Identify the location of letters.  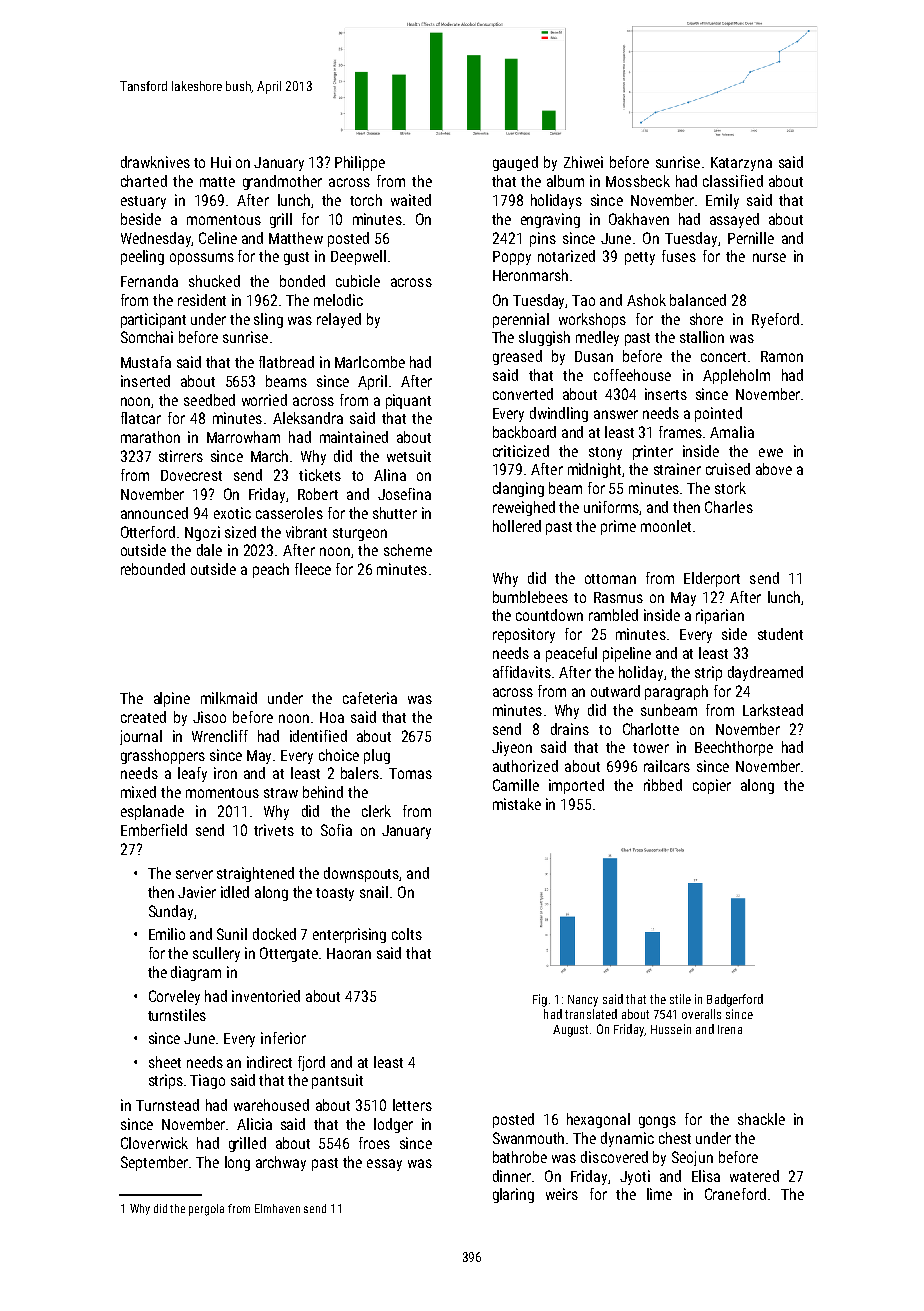
(412, 1105).
